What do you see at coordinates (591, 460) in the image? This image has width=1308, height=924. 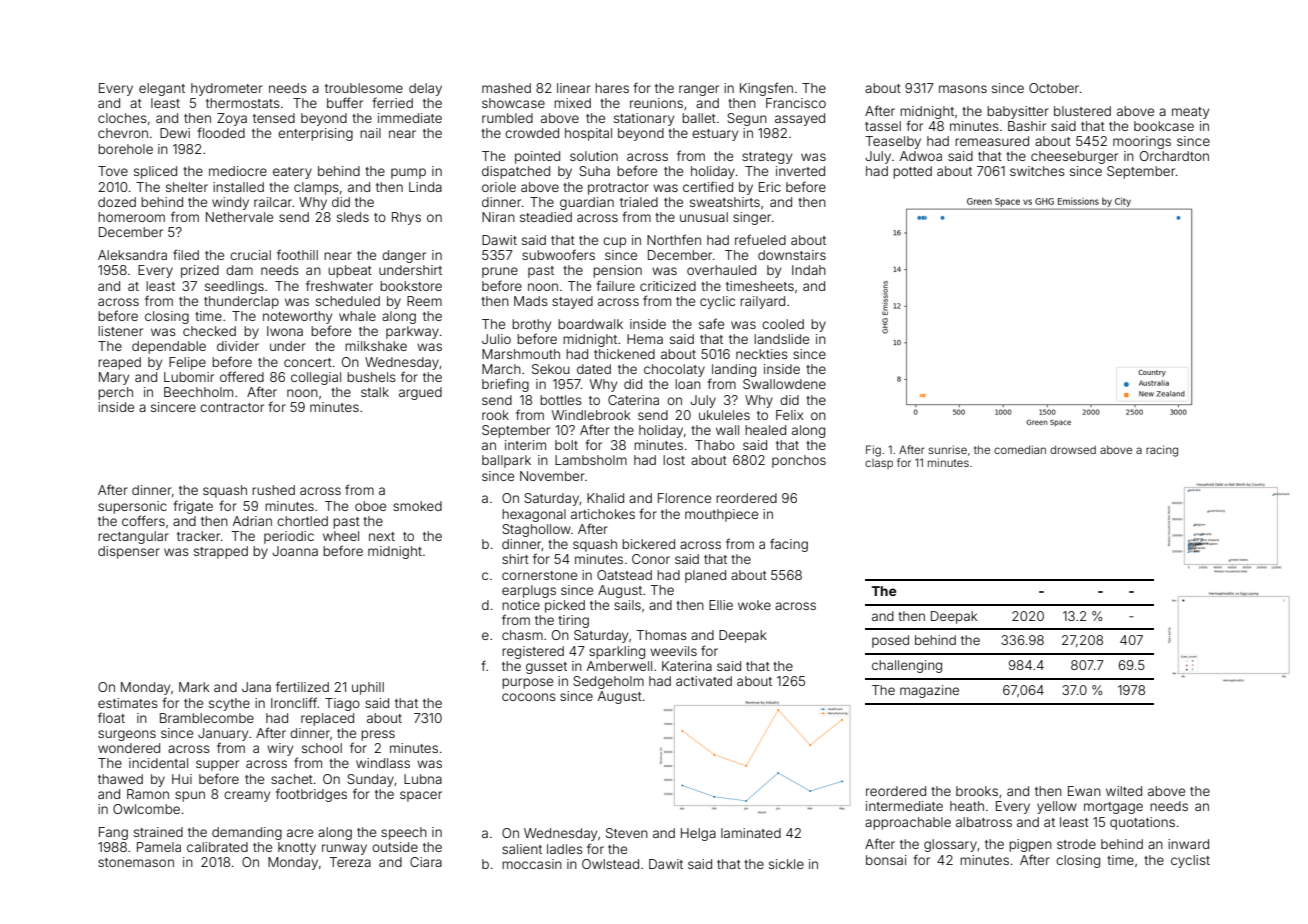 I see `Lambsholm` at bounding box center [591, 460].
